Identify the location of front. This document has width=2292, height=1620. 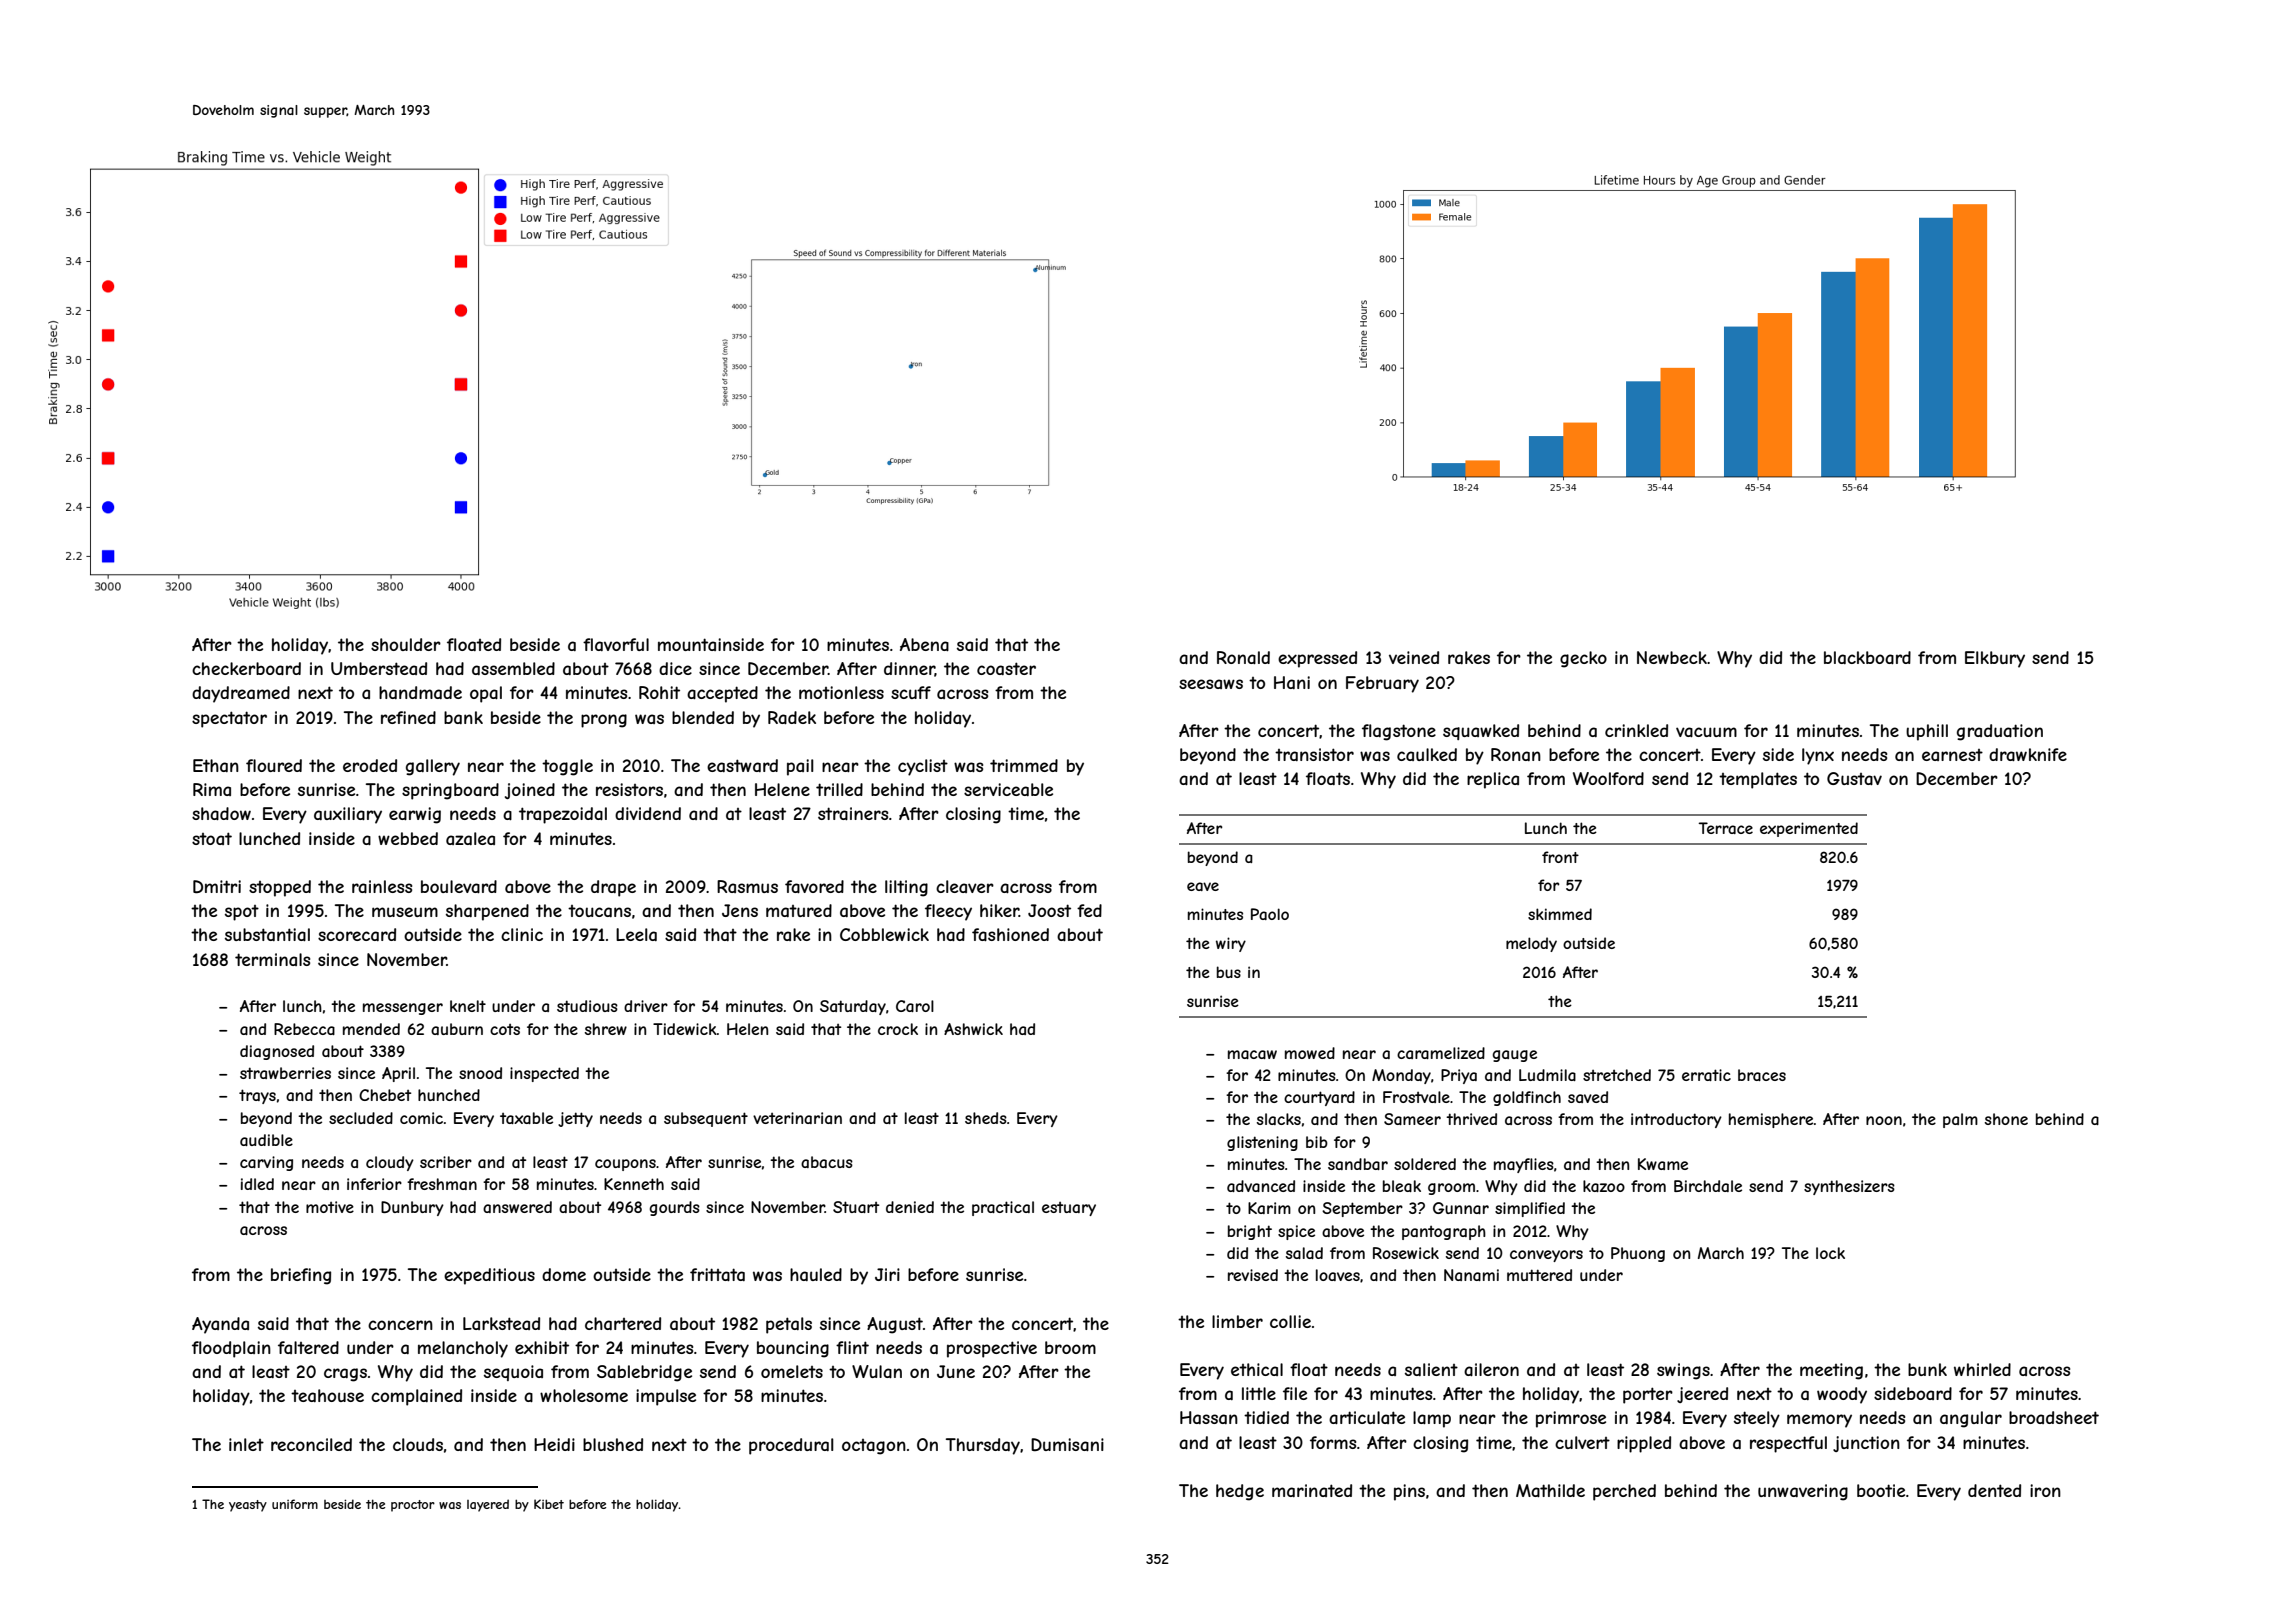
(1560, 857).
